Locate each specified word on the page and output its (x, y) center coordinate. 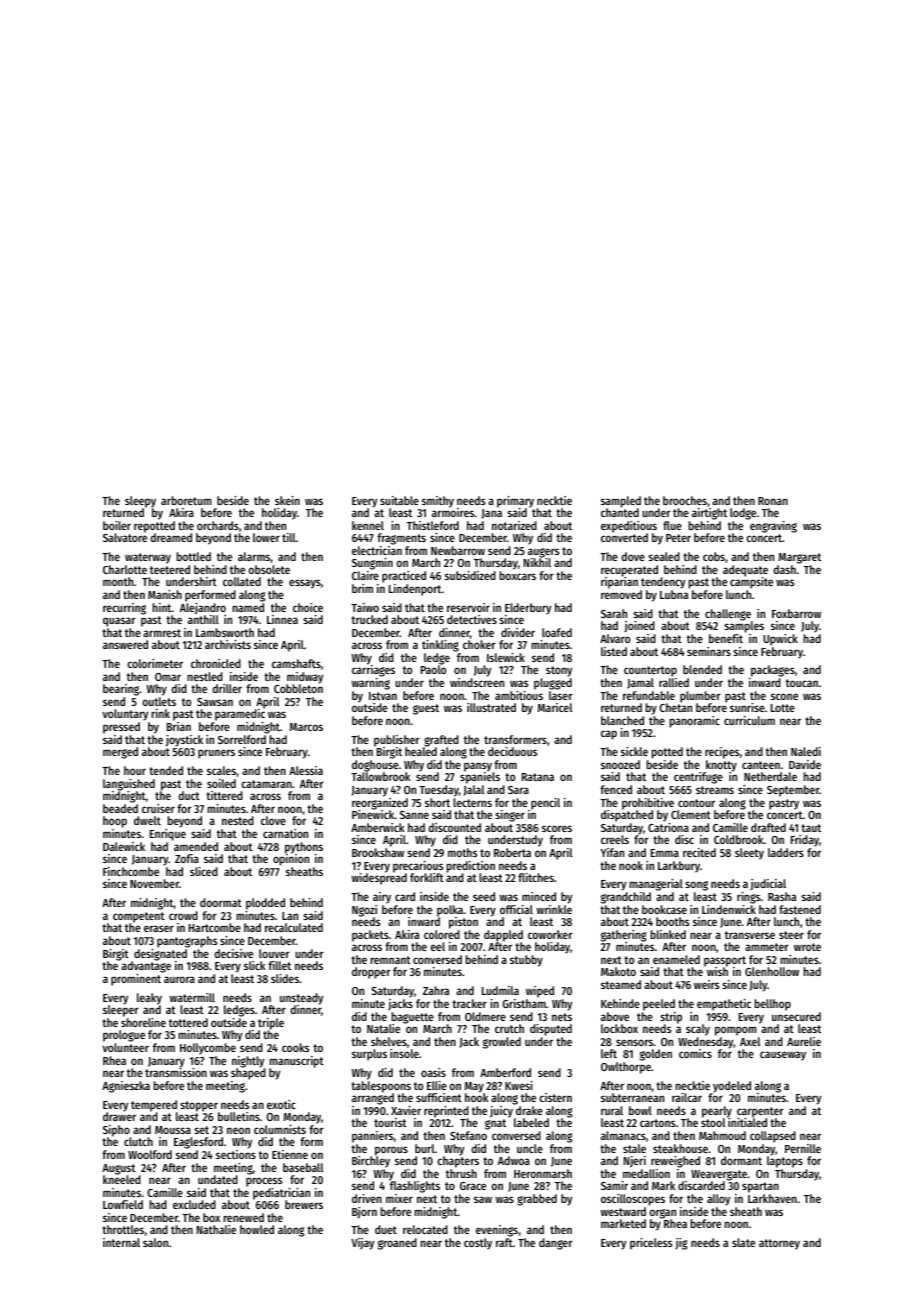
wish (717, 971)
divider (518, 632)
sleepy (140, 502)
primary (515, 502)
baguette (413, 1018)
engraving (773, 527)
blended (702, 669)
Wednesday (705, 1043)
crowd (183, 915)
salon (155, 1242)
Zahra (436, 990)
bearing (121, 690)
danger (556, 1244)
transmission (176, 1072)
